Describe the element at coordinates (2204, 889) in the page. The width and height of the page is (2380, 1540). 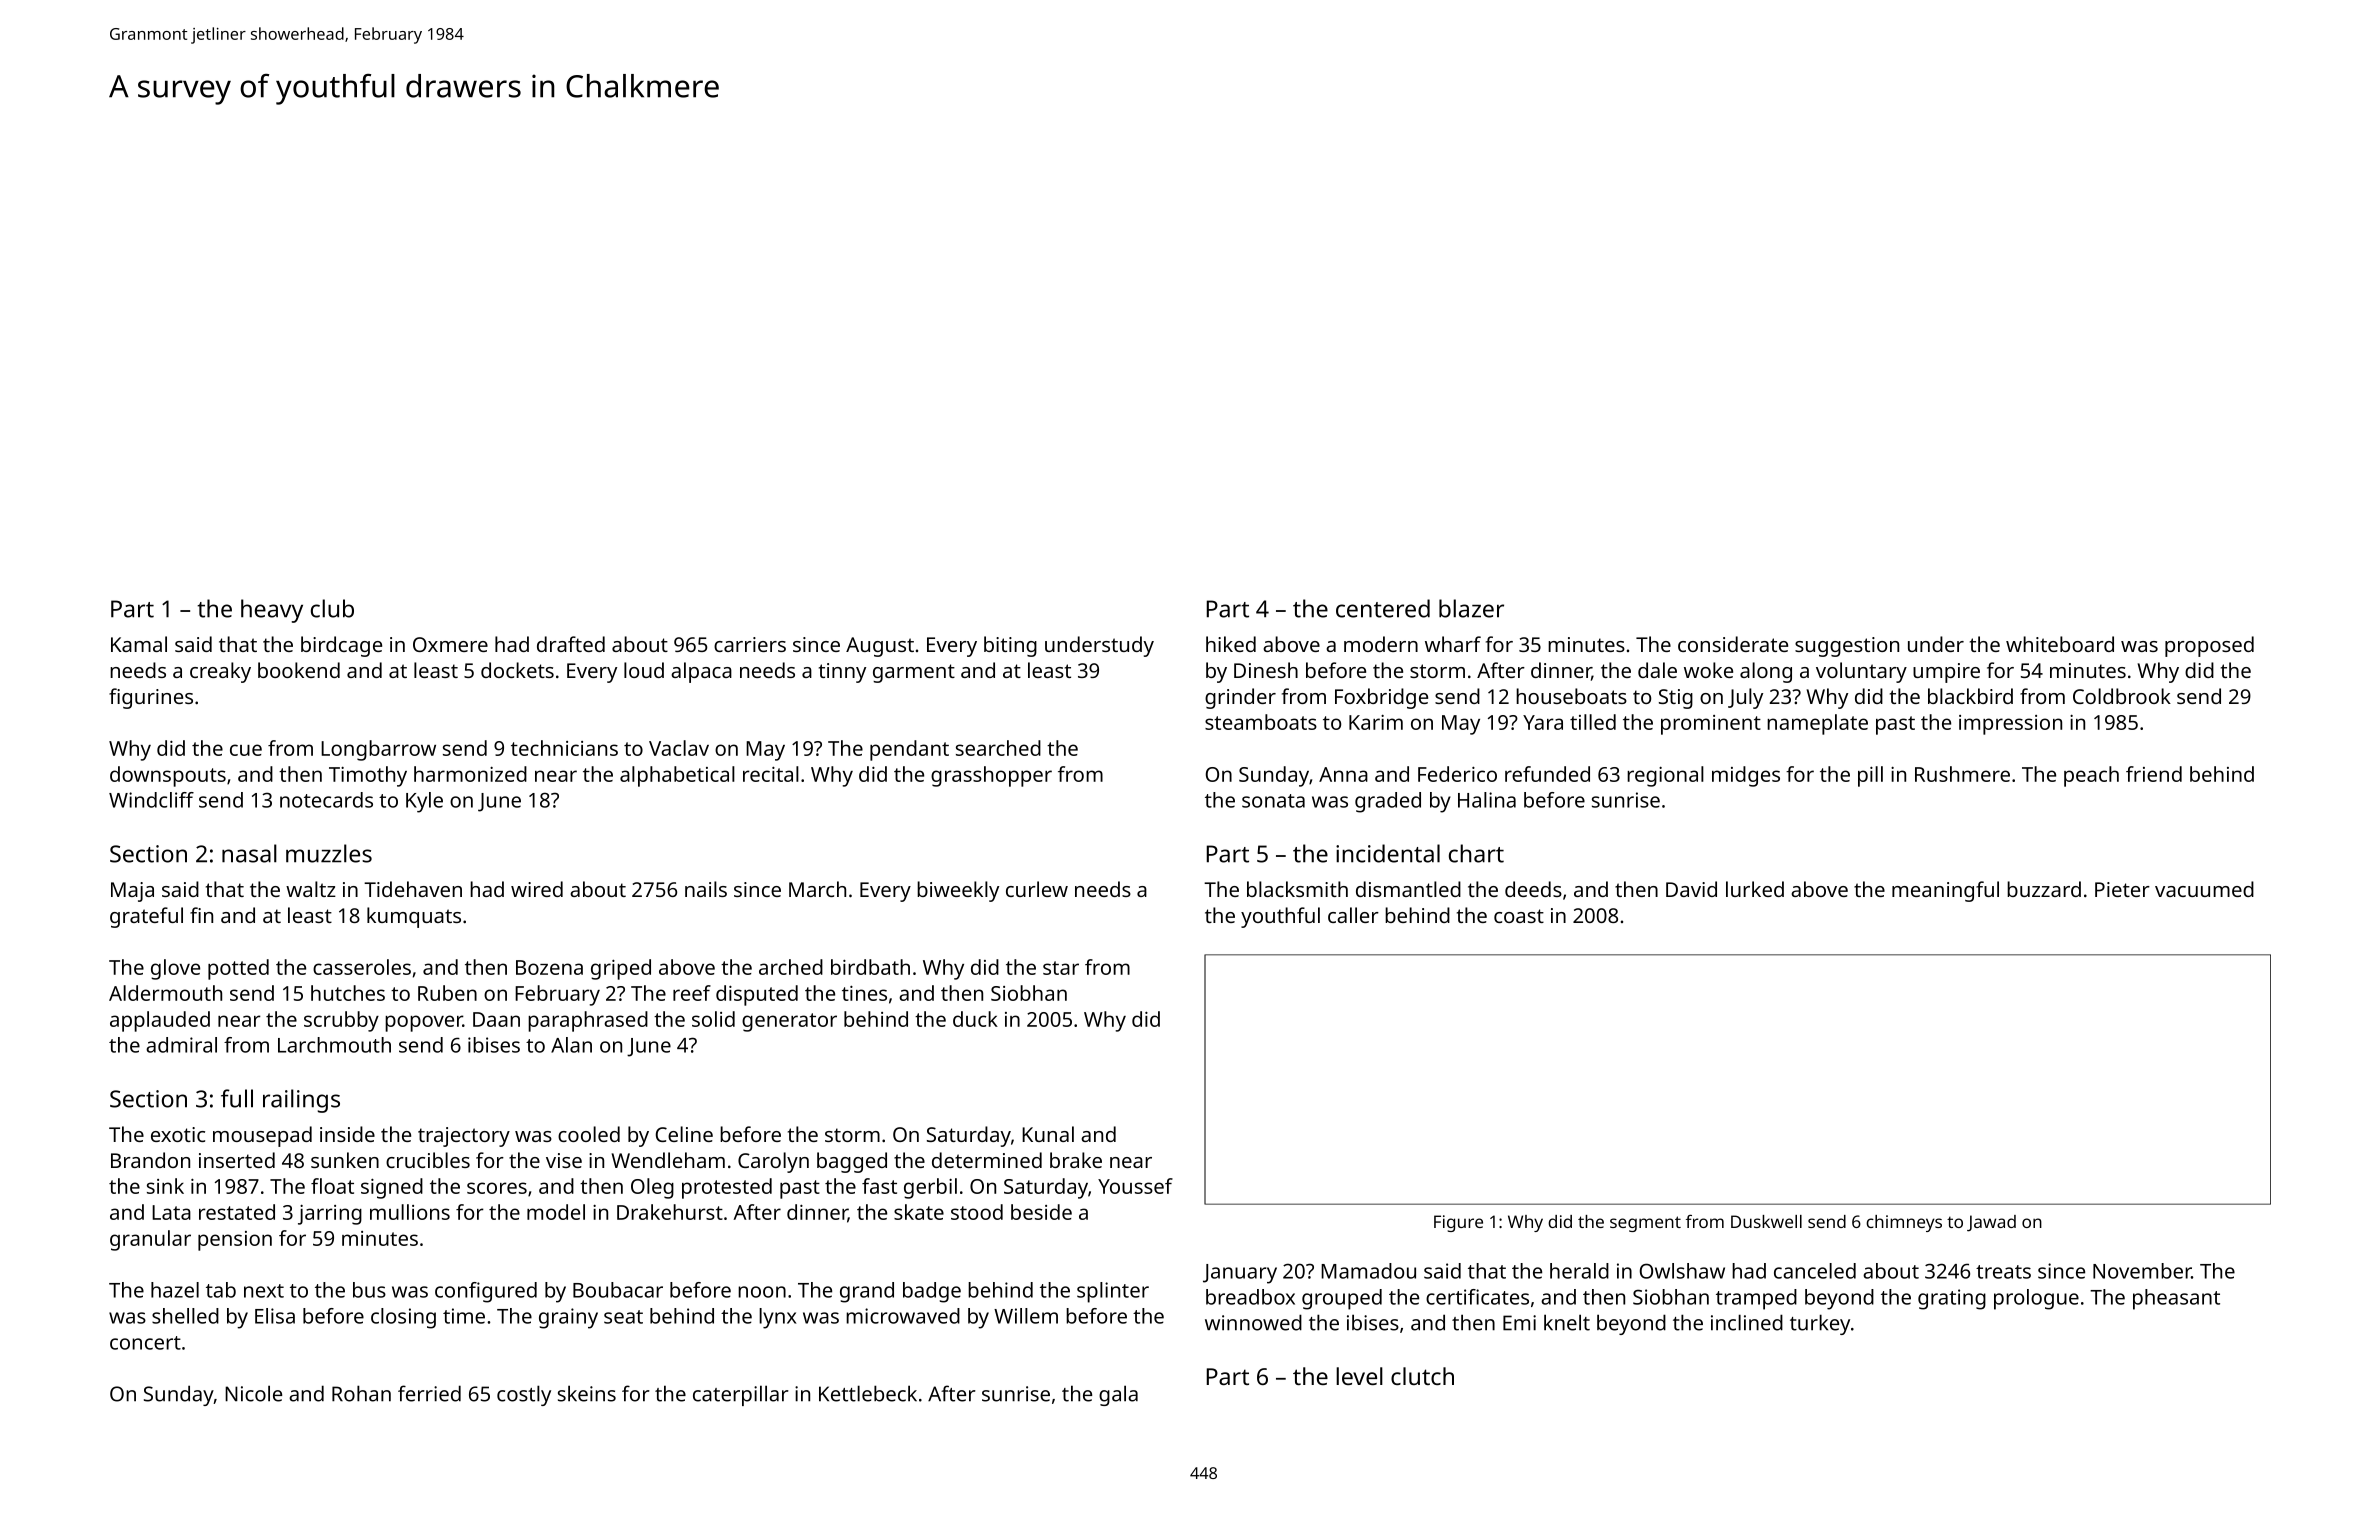
I see `vacuumed` at that location.
